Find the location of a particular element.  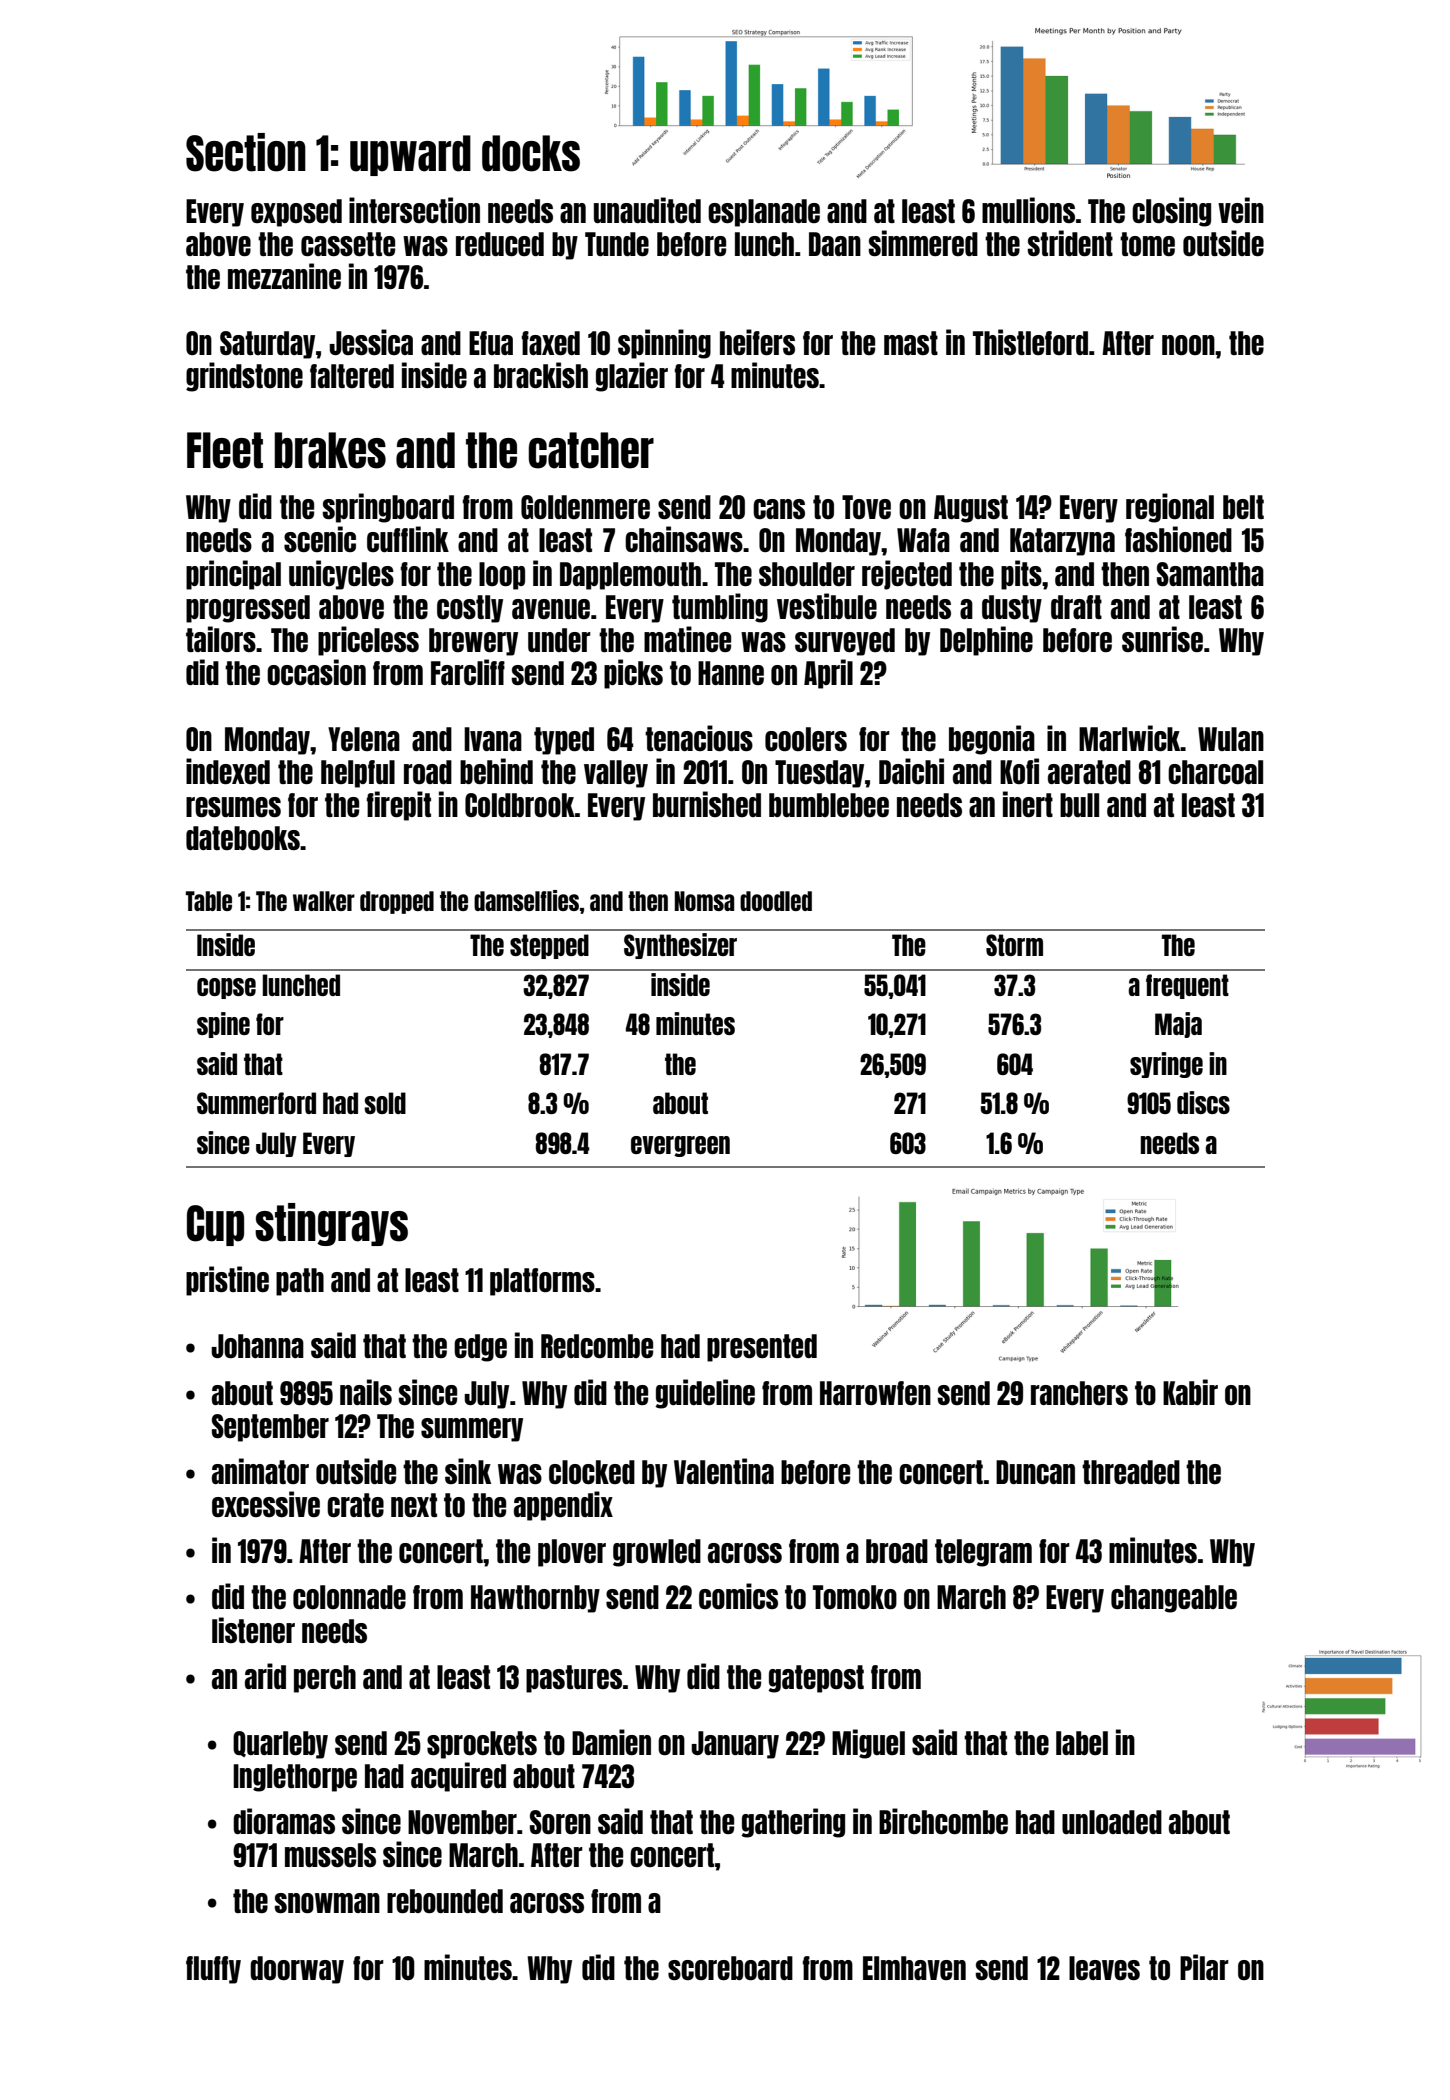

brakes is located at coordinates (330, 450).
